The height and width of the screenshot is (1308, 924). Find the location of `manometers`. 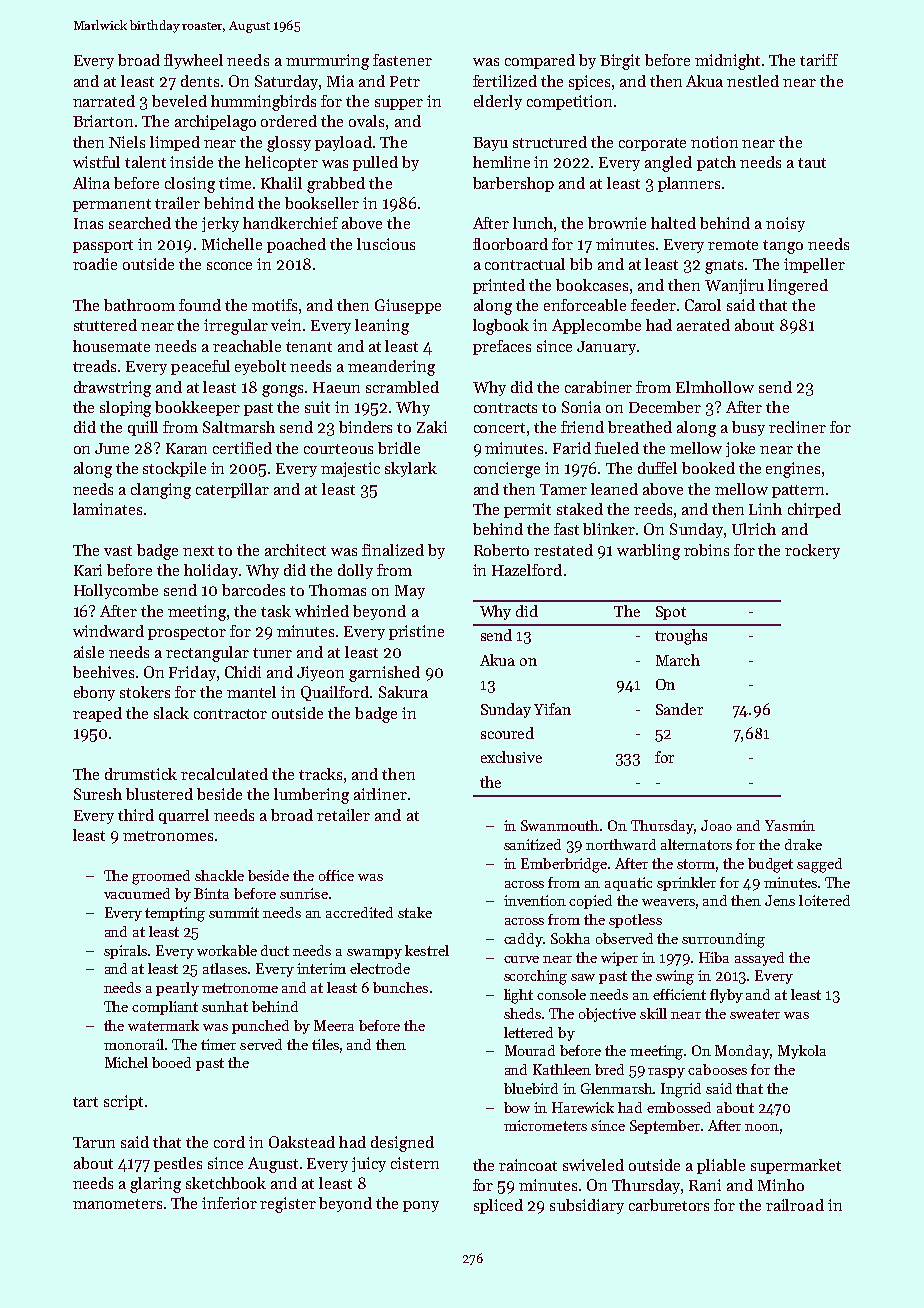

manometers is located at coordinates (117, 1204).
